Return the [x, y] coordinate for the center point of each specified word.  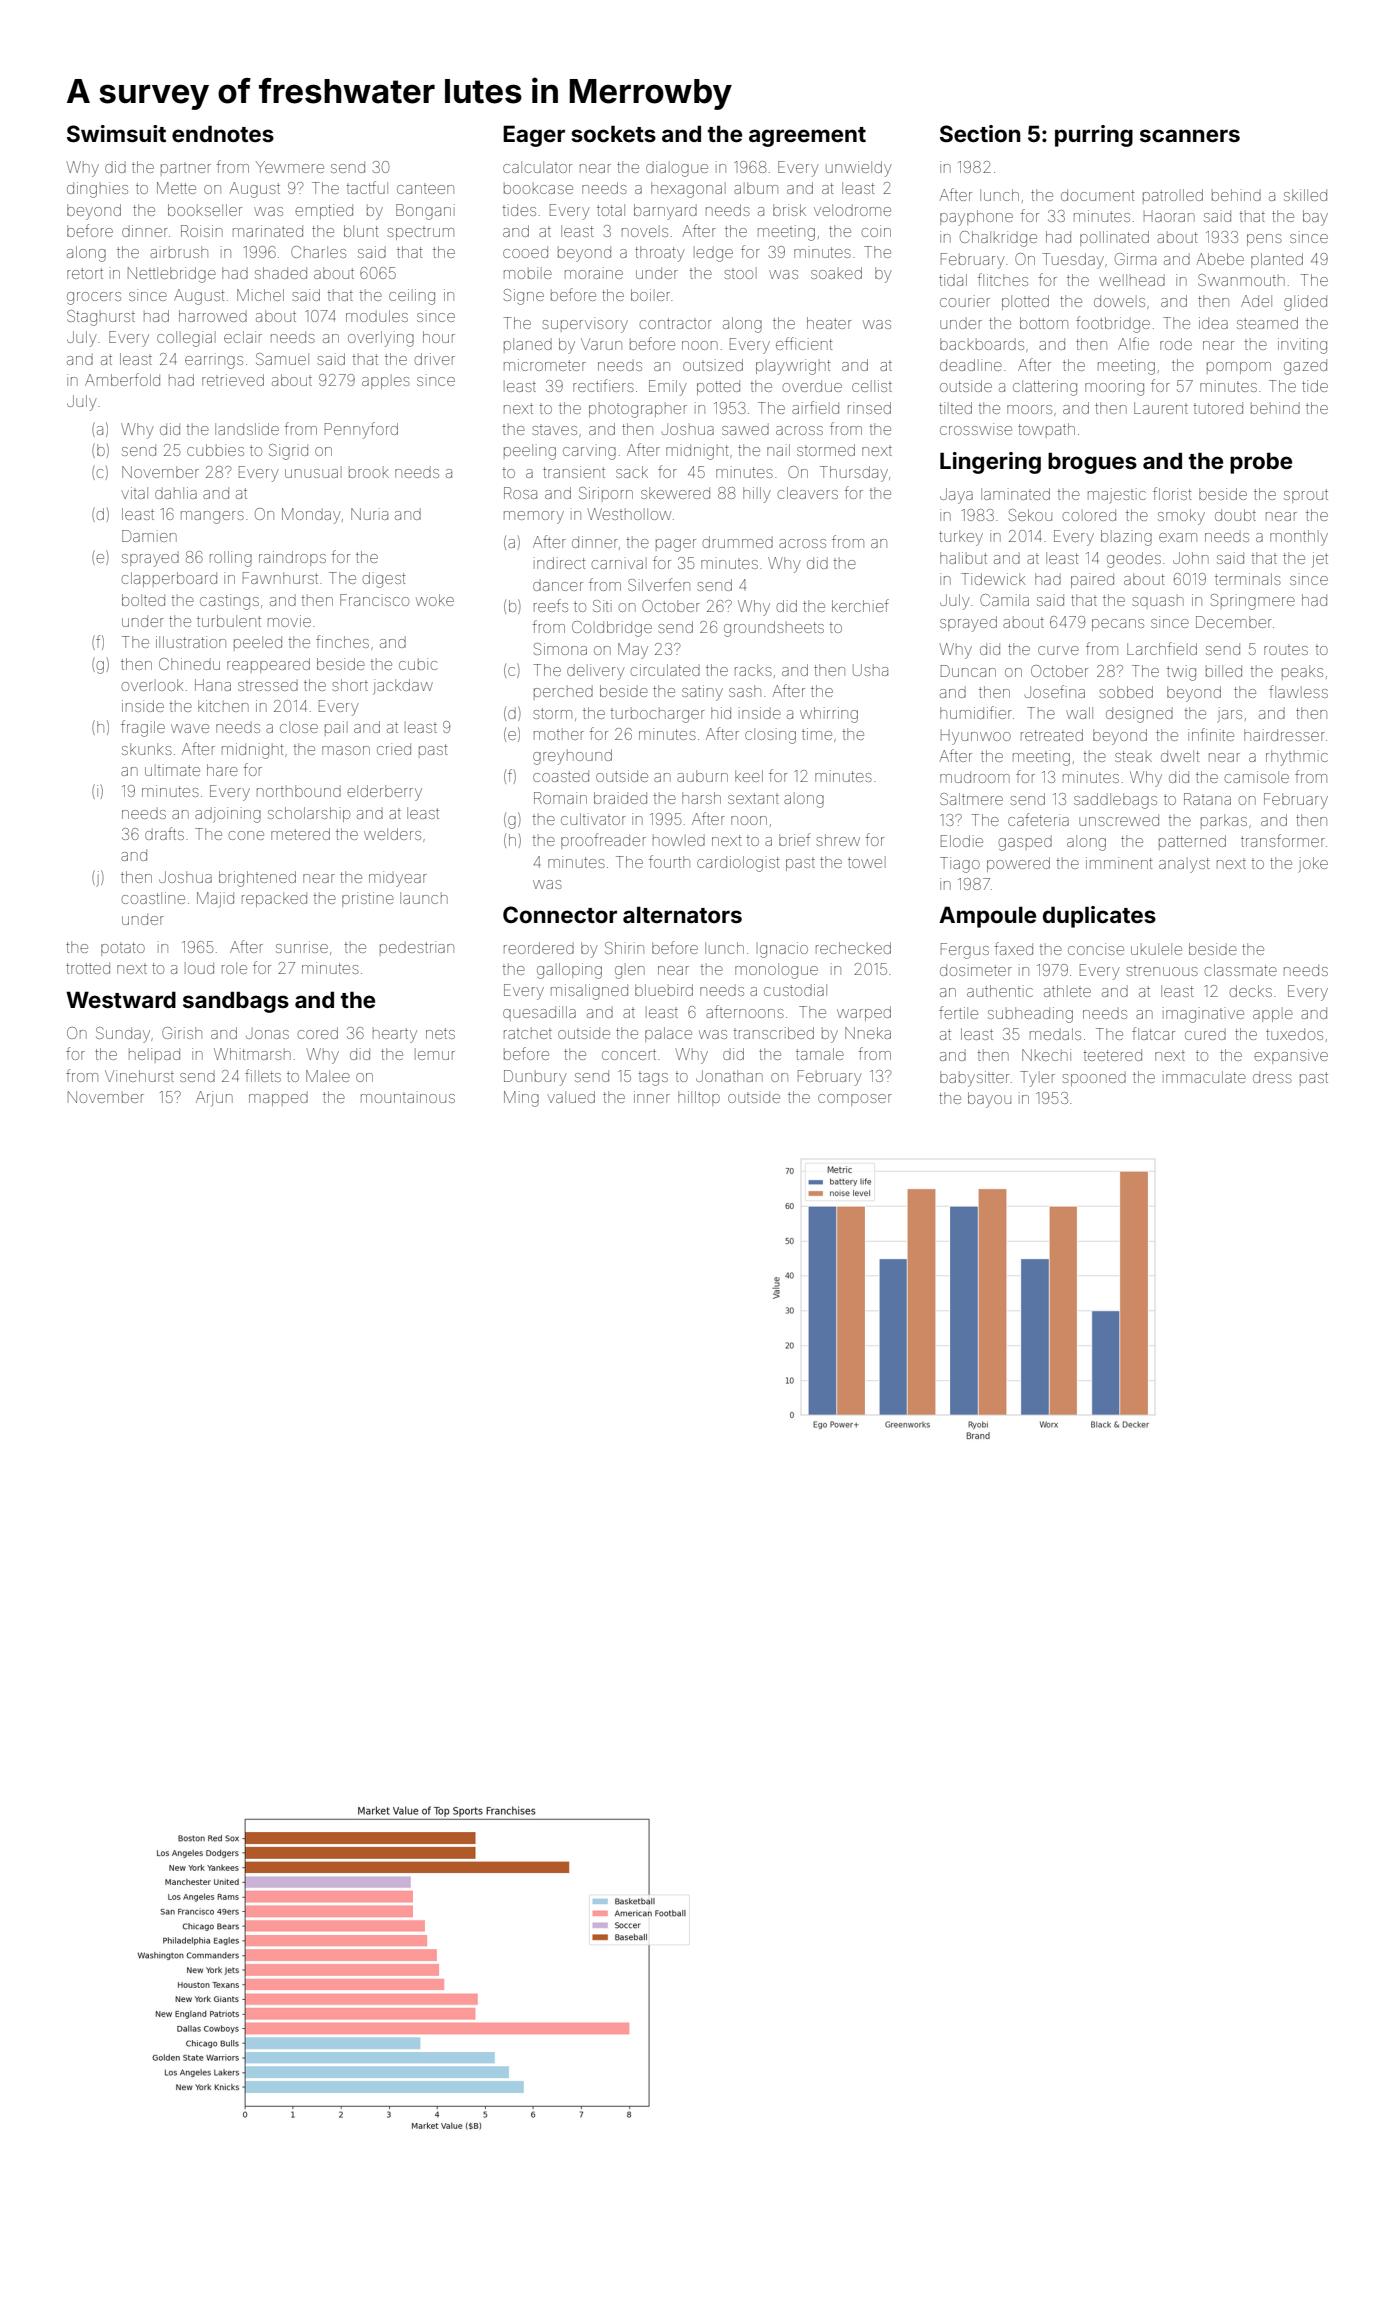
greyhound [572, 757]
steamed [1267, 323]
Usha [870, 670]
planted [1277, 260]
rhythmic [1297, 758]
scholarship [309, 814]
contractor [676, 323]
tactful [367, 187]
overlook [152, 685]
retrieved [233, 380]
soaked [836, 273]
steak [1133, 756]
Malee [328, 1076]
